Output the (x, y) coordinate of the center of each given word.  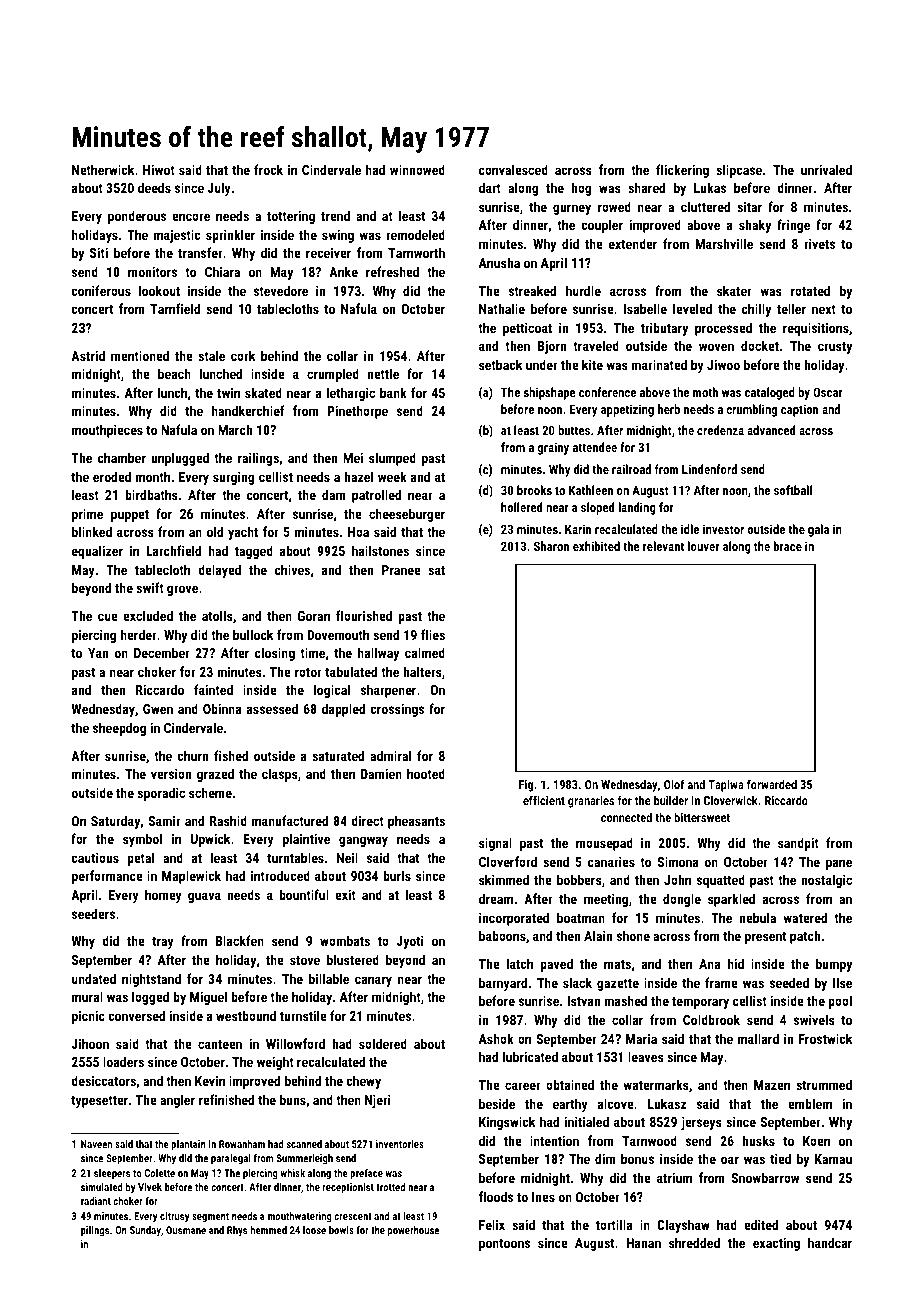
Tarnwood (649, 1140)
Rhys (237, 1231)
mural (87, 996)
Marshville (724, 243)
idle (690, 529)
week (392, 476)
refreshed (392, 271)
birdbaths (151, 494)
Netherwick (103, 169)
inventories (400, 1144)
